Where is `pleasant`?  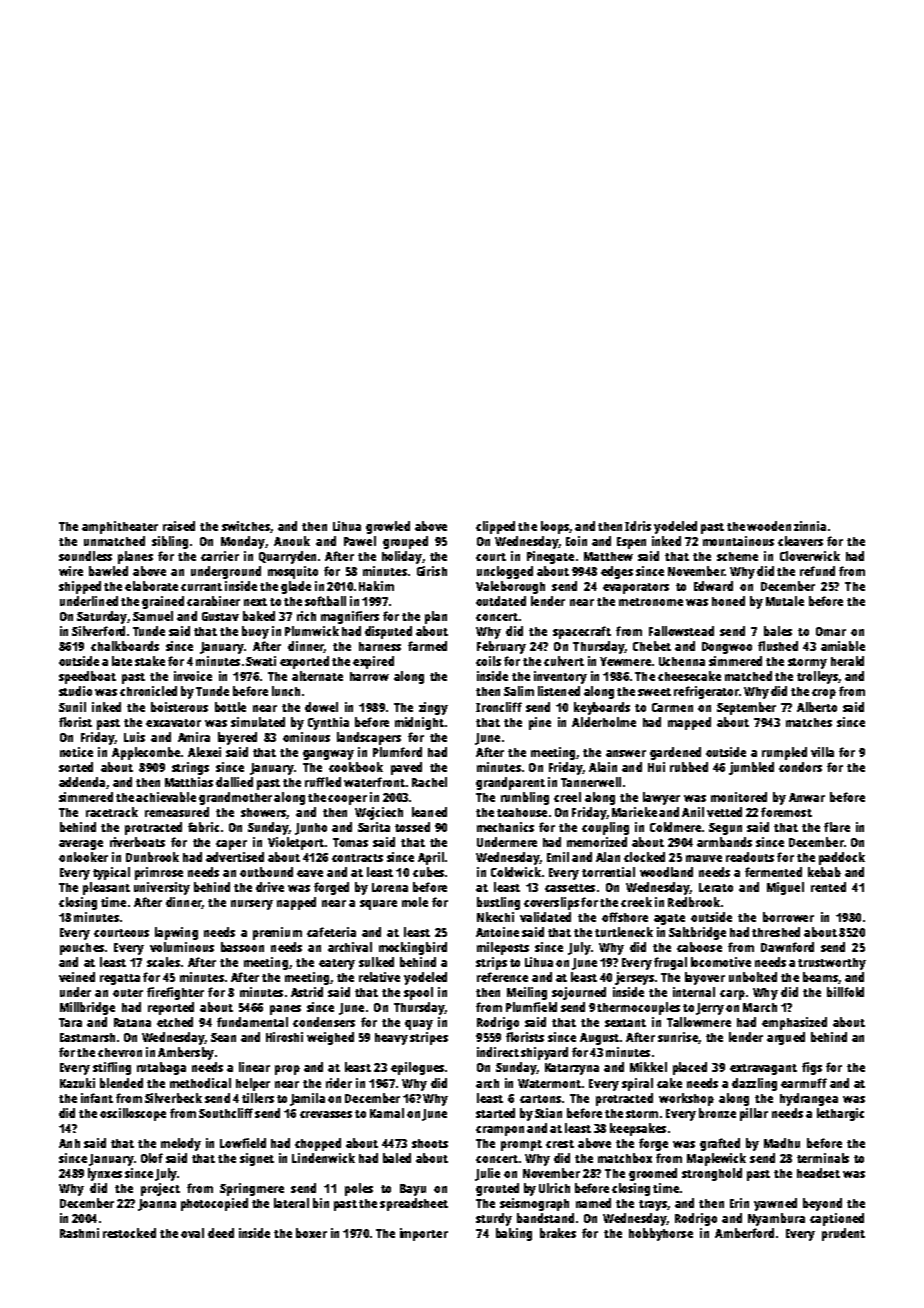
pleasant is located at coordinates (106, 888).
